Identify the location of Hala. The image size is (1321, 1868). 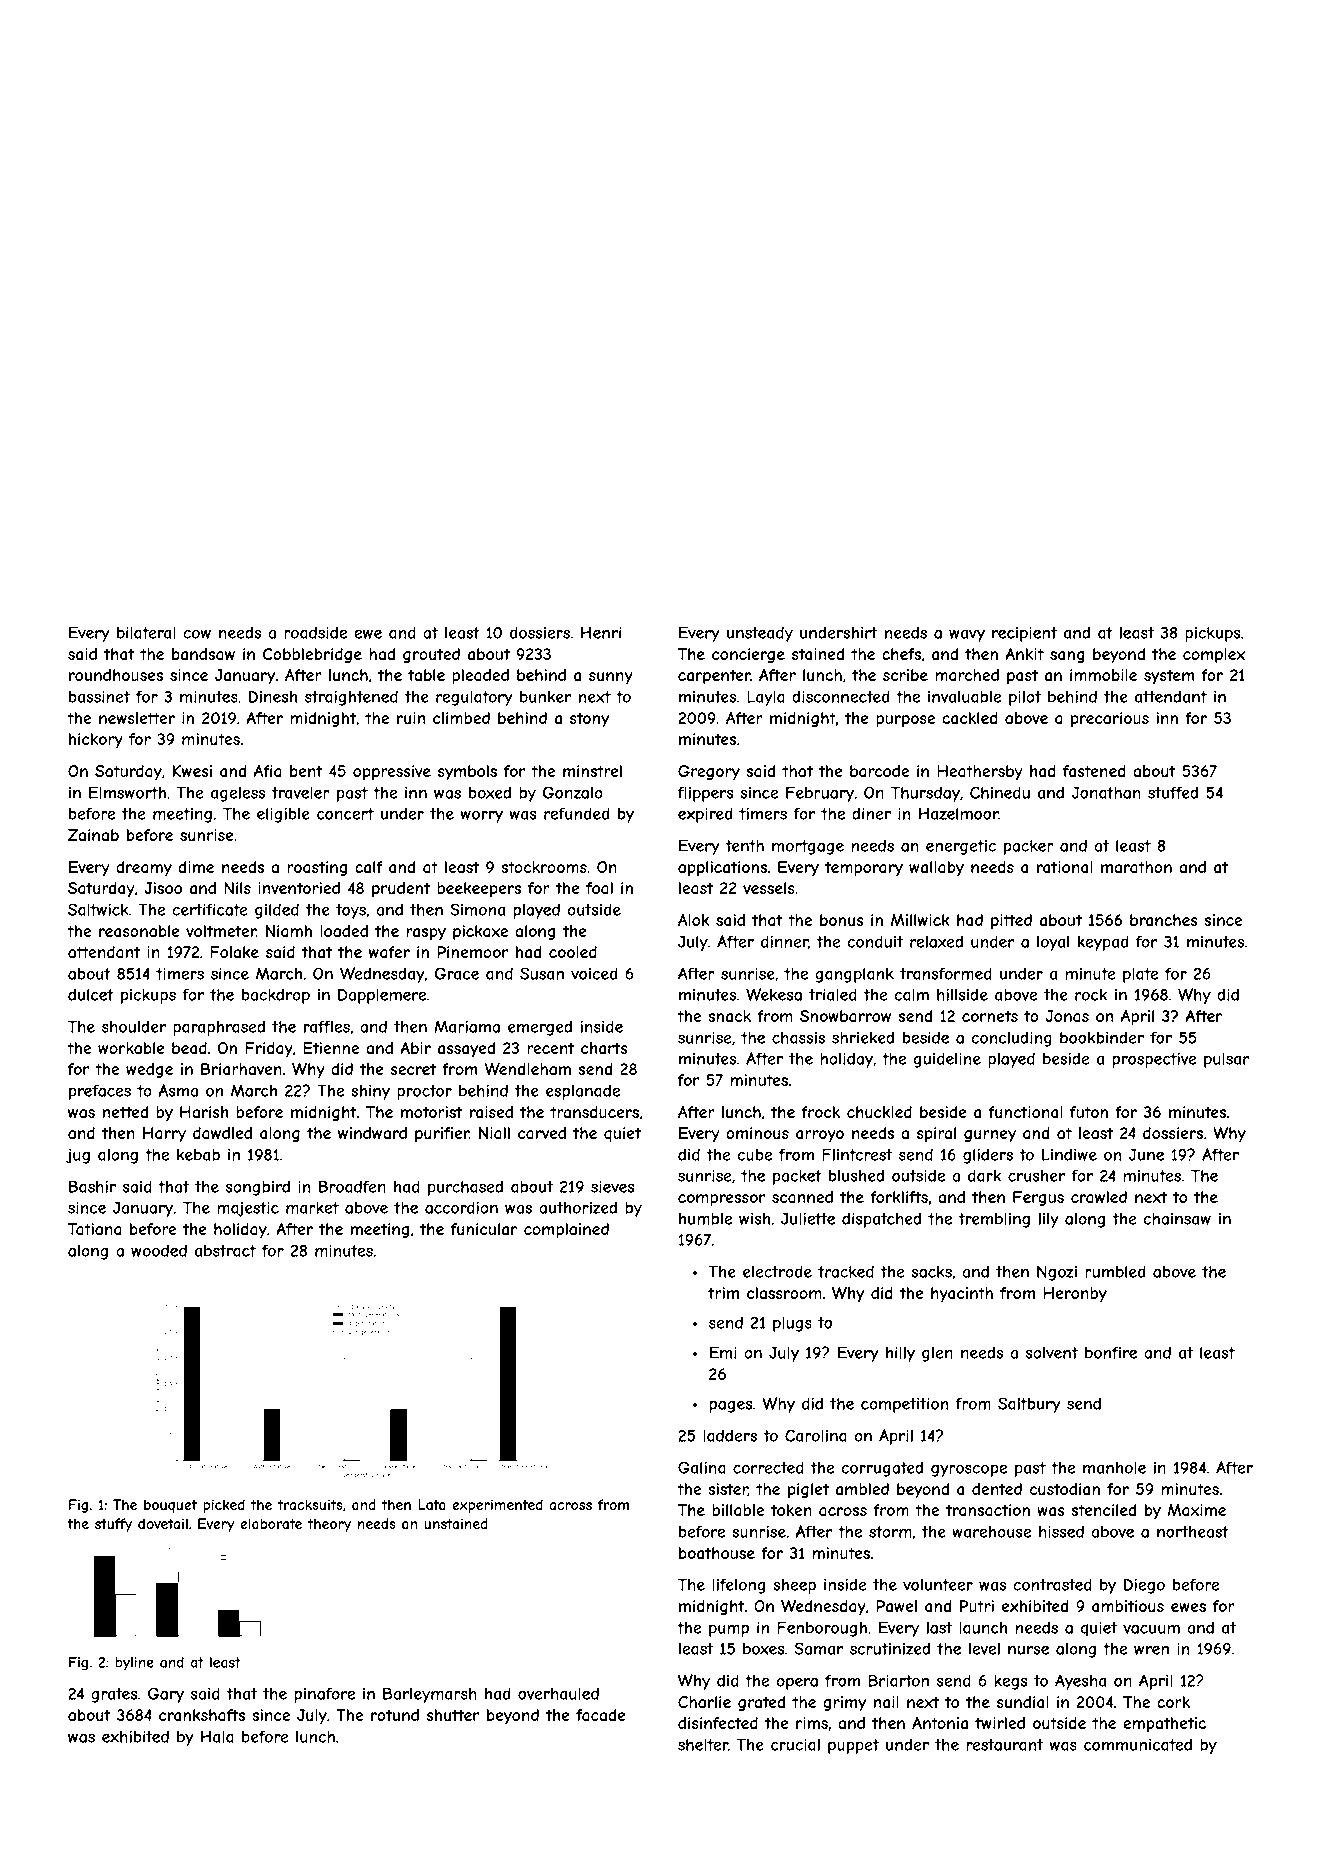
(217, 1736).
